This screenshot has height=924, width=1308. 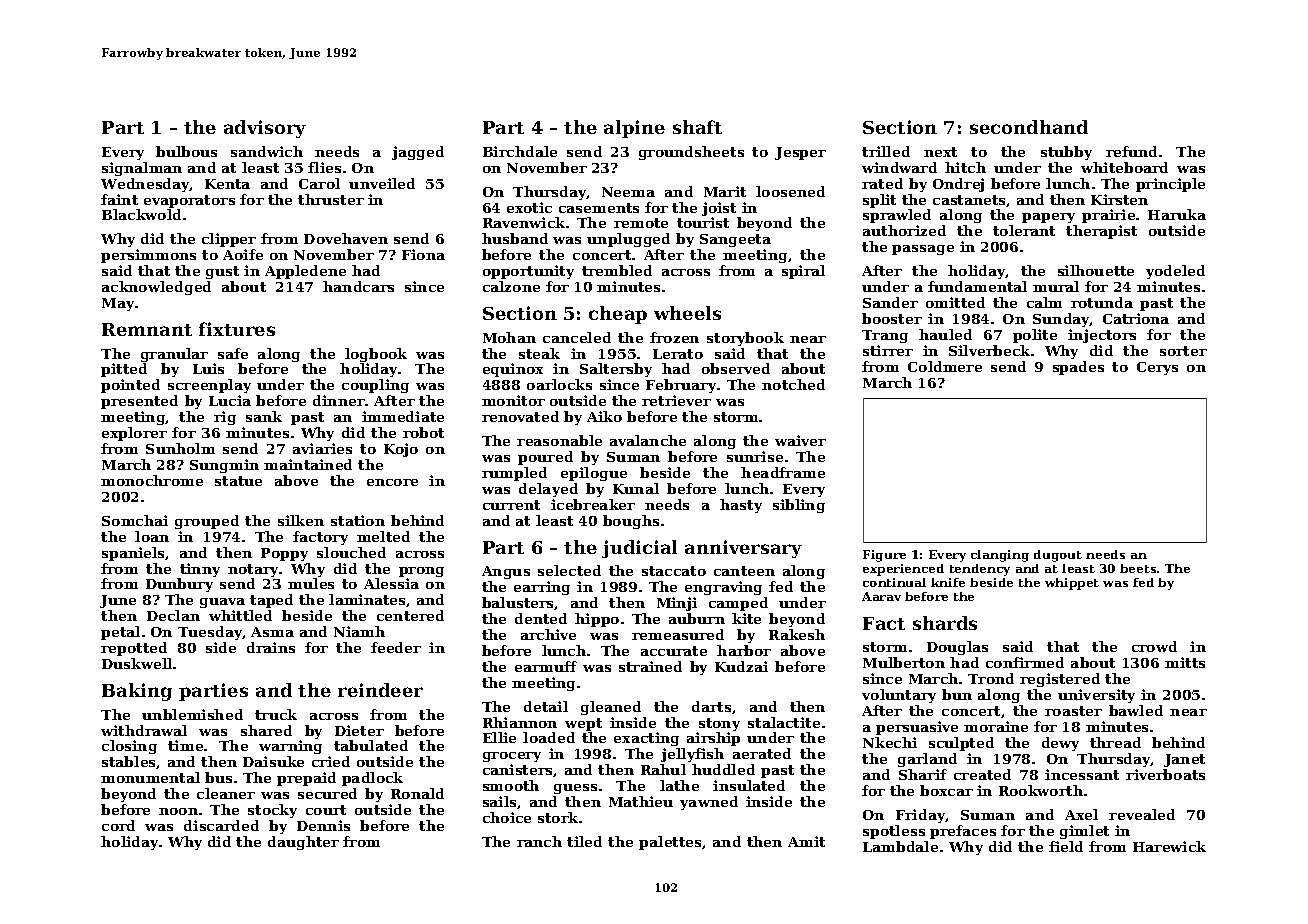 What do you see at coordinates (179, 585) in the screenshot?
I see `Dunbury` at bounding box center [179, 585].
